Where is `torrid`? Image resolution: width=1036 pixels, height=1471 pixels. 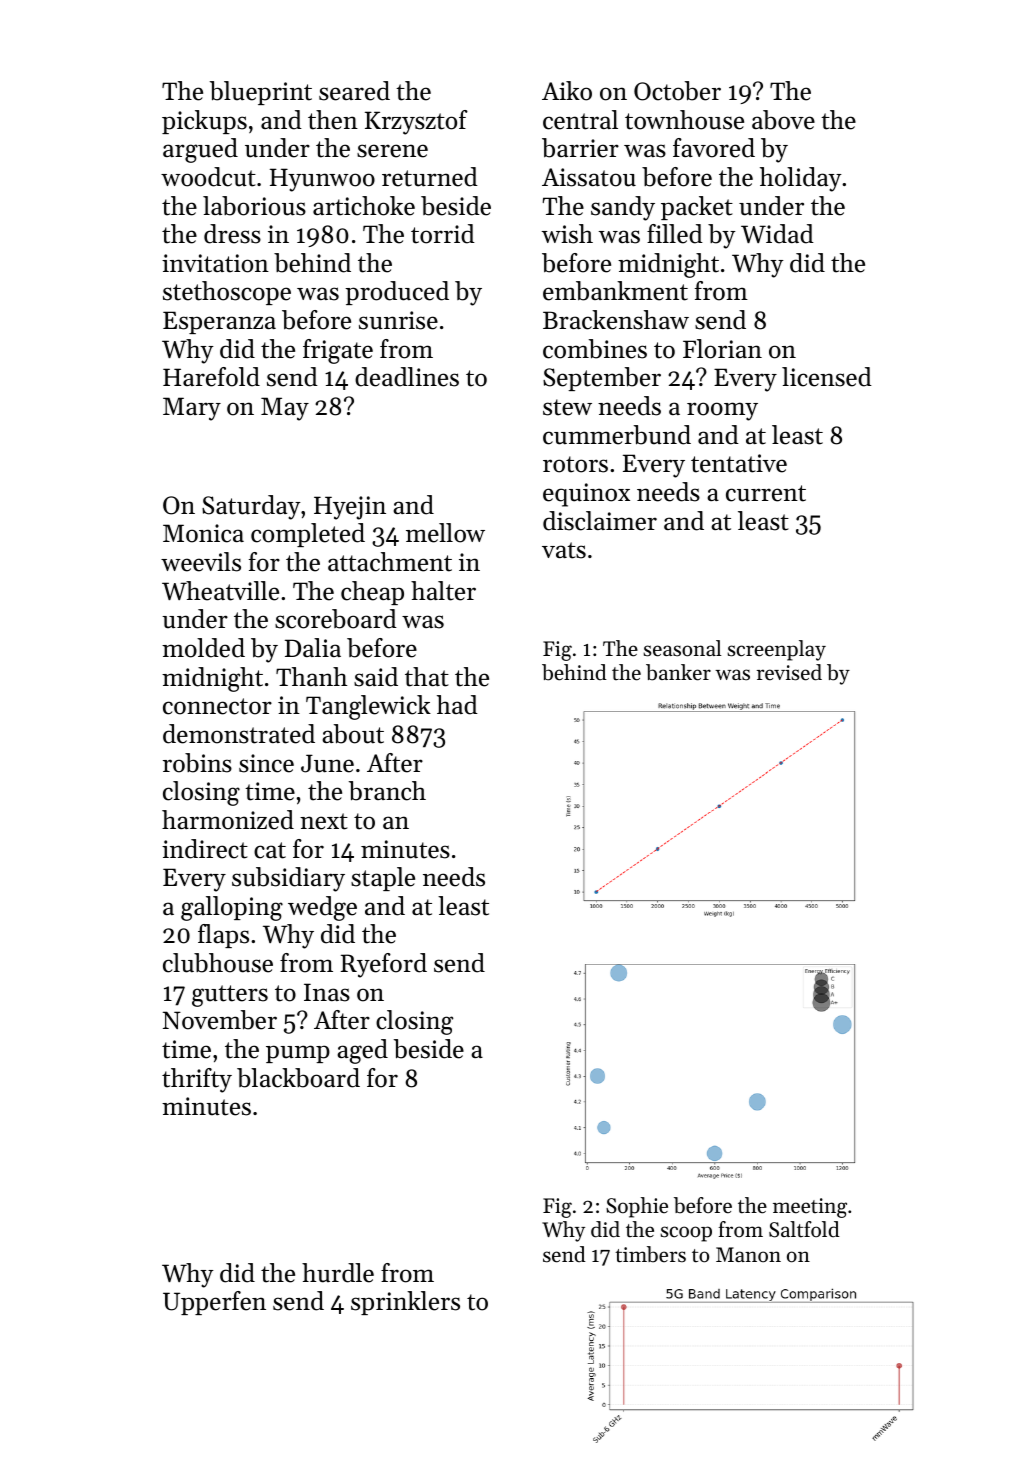 torrid is located at coordinates (443, 234).
